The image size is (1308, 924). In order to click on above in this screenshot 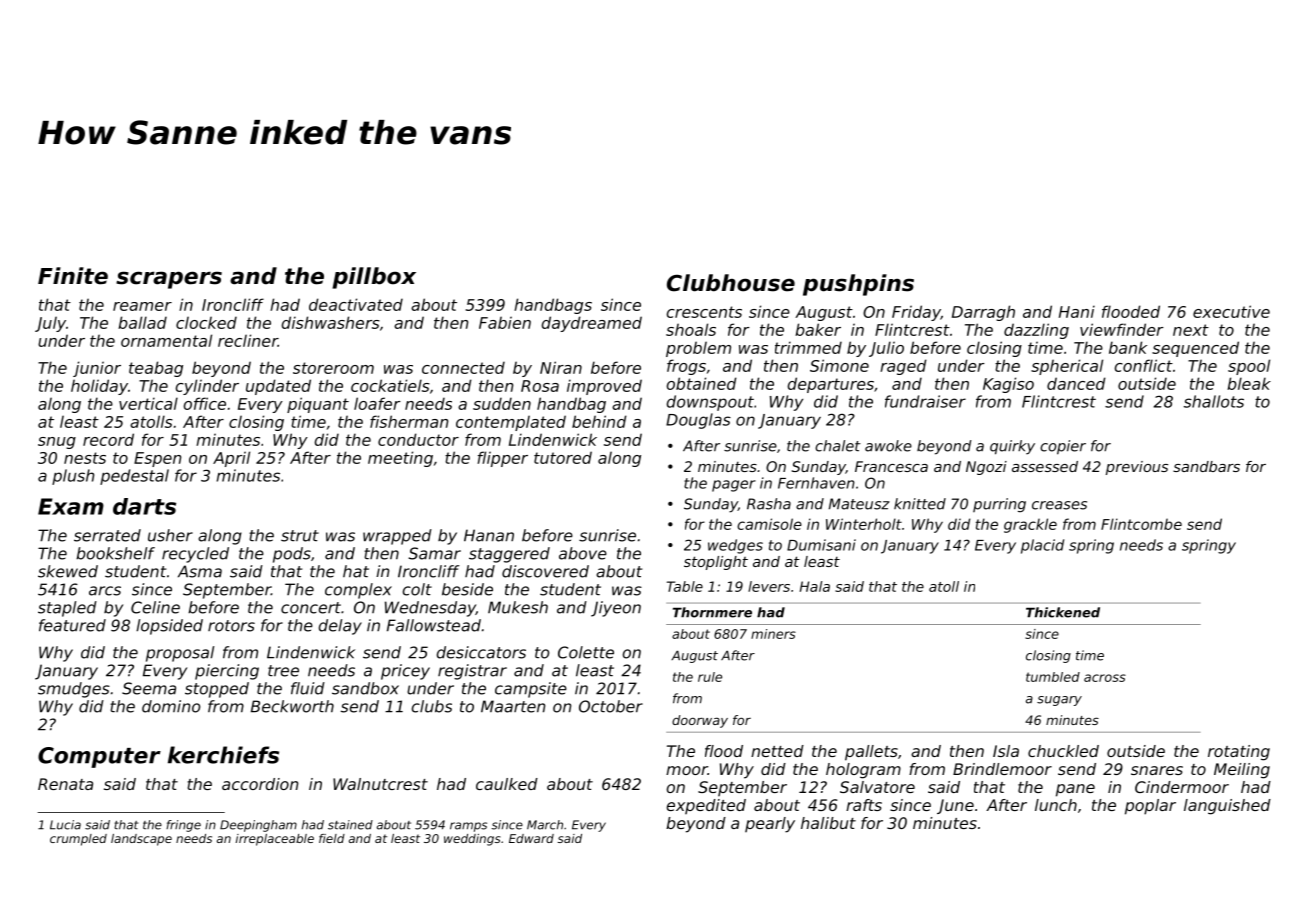, I will do `click(583, 553)`.
